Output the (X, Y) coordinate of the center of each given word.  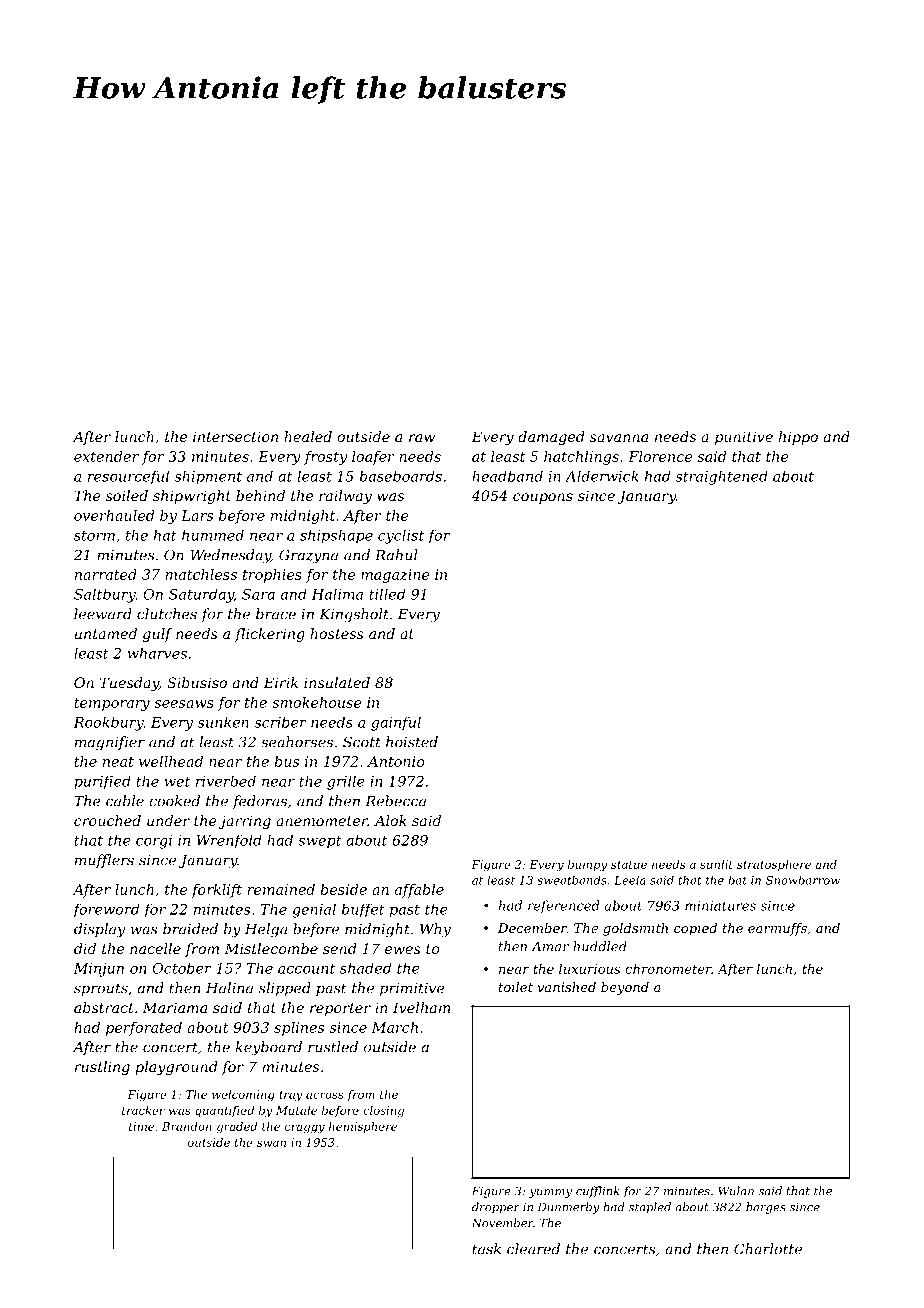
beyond (625, 988)
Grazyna (308, 556)
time (141, 1126)
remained (281, 889)
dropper (496, 1208)
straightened (722, 477)
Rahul (396, 555)
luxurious (589, 968)
